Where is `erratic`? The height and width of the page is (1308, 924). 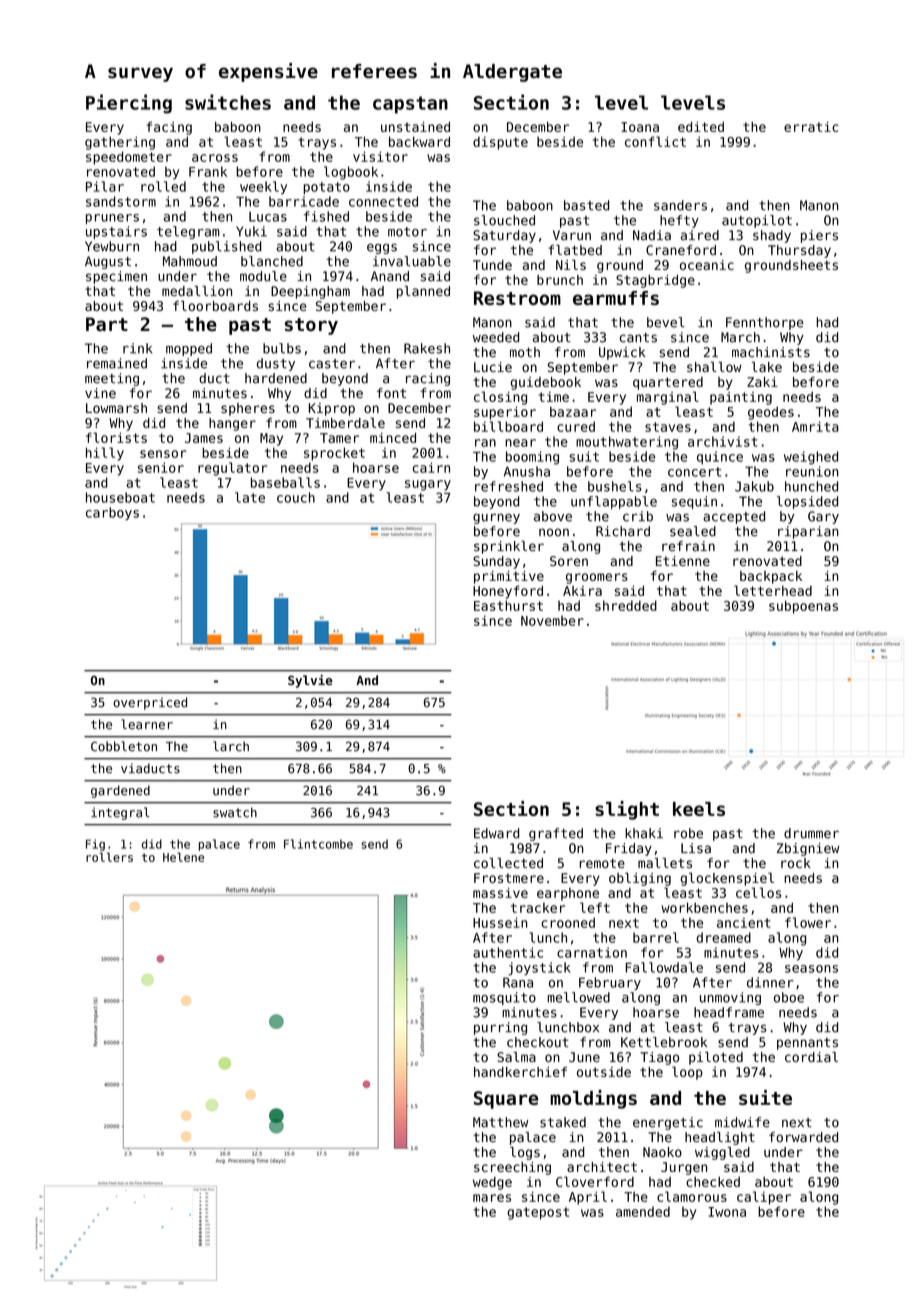 erratic is located at coordinates (811, 127).
